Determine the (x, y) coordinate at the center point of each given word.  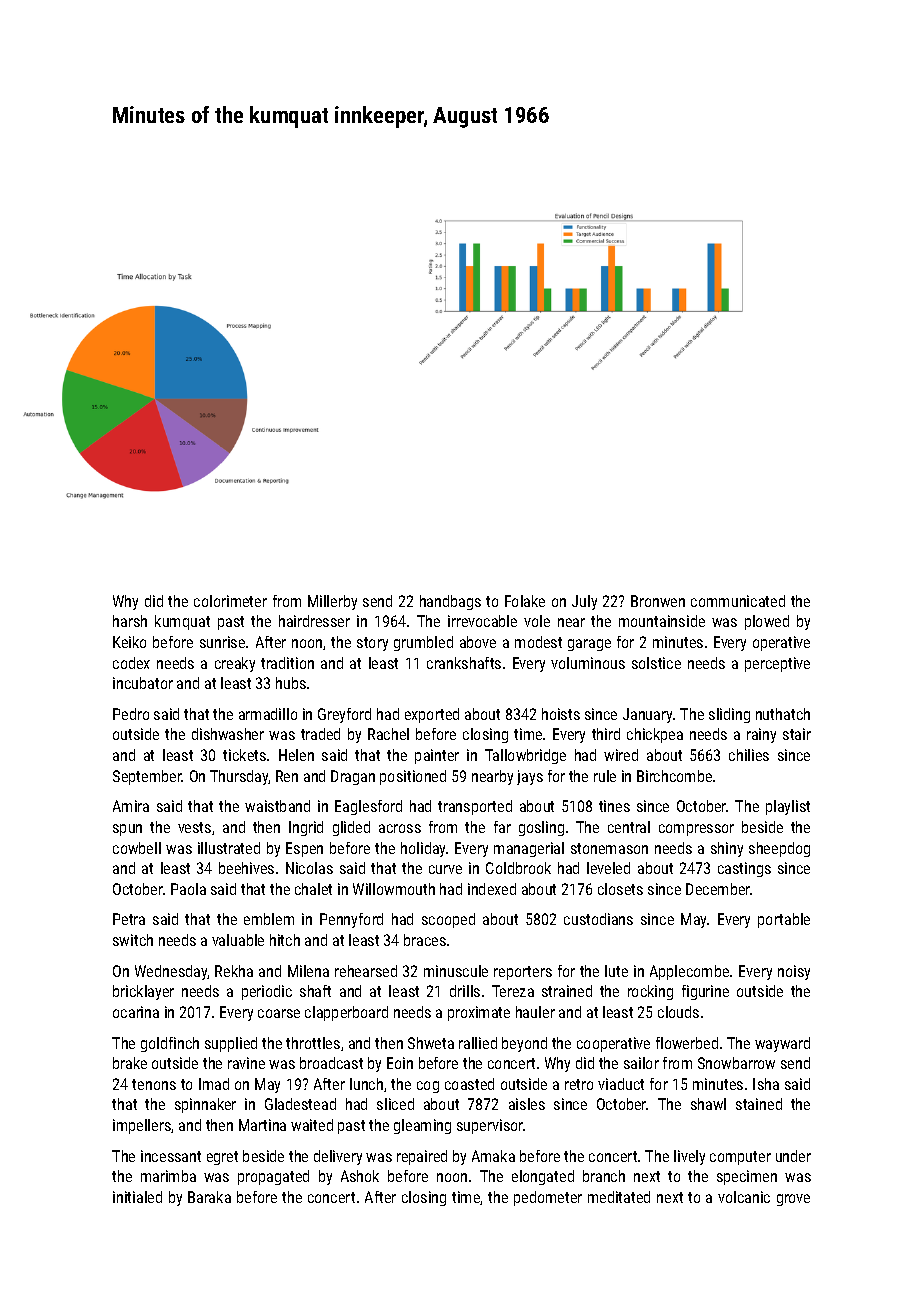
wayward (782, 1044)
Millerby (332, 602)
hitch (285, 940)
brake (130, 1063)
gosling (541, 828)
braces (425, 940)
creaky (235, 664)
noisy (794, 972)
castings (744, 869)
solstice (656, 663)
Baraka (209, 1197)
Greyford (344, 715)
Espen (304, 849)
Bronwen (658, 601)
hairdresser (314, 621)
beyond (524, 1044)
